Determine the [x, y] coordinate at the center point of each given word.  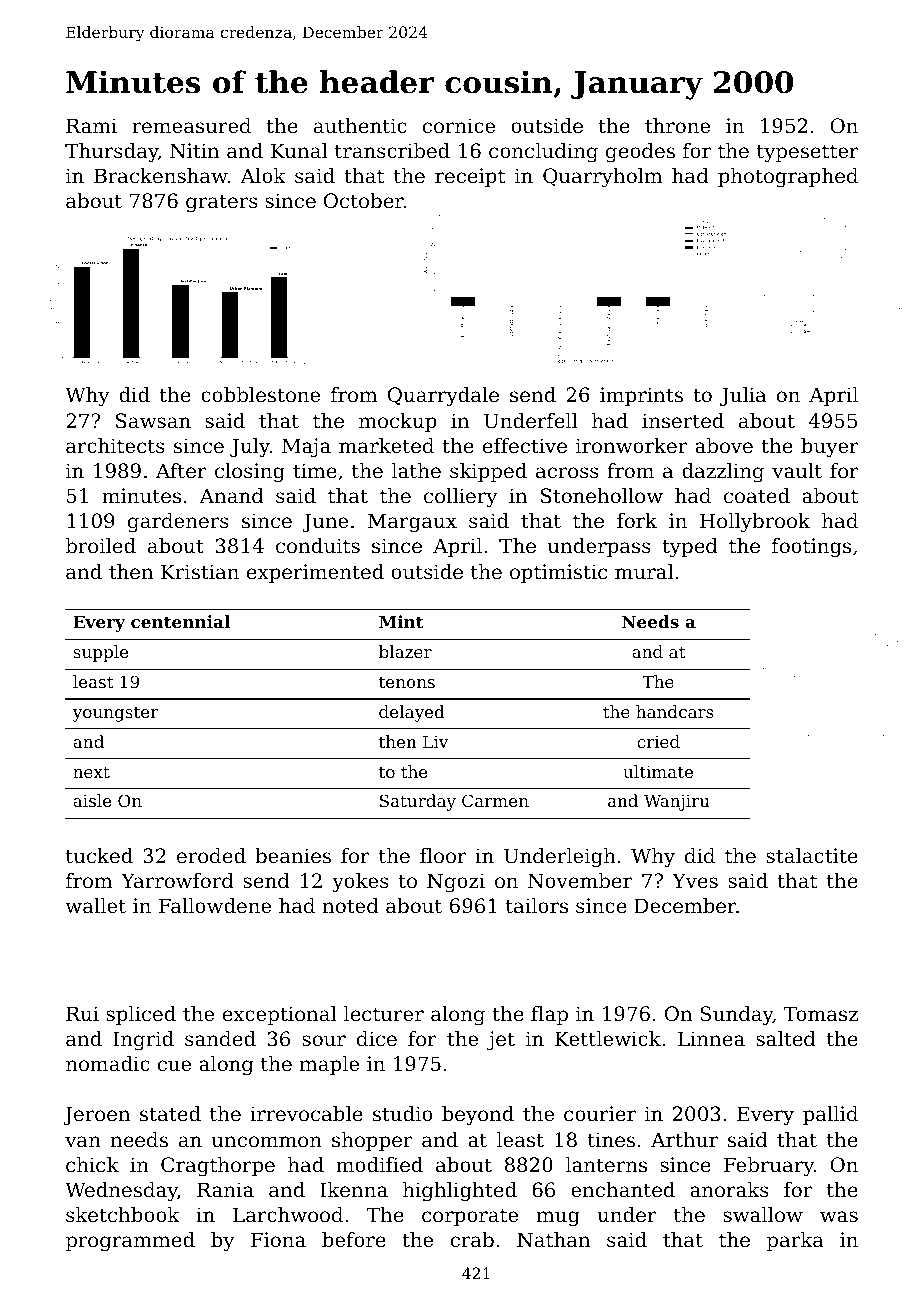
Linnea [711, 1039]
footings [811, 548]
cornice [459, 126]
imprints [641, 396]
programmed [130, 1242]
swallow [763, 1215]
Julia [743, 396]
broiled [101, 546]
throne [677, 126]
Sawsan [153, 421]
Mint [401, 621]
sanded [220, 1039]
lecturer [384, 1014]
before [354, 1240]
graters [222, 203]
